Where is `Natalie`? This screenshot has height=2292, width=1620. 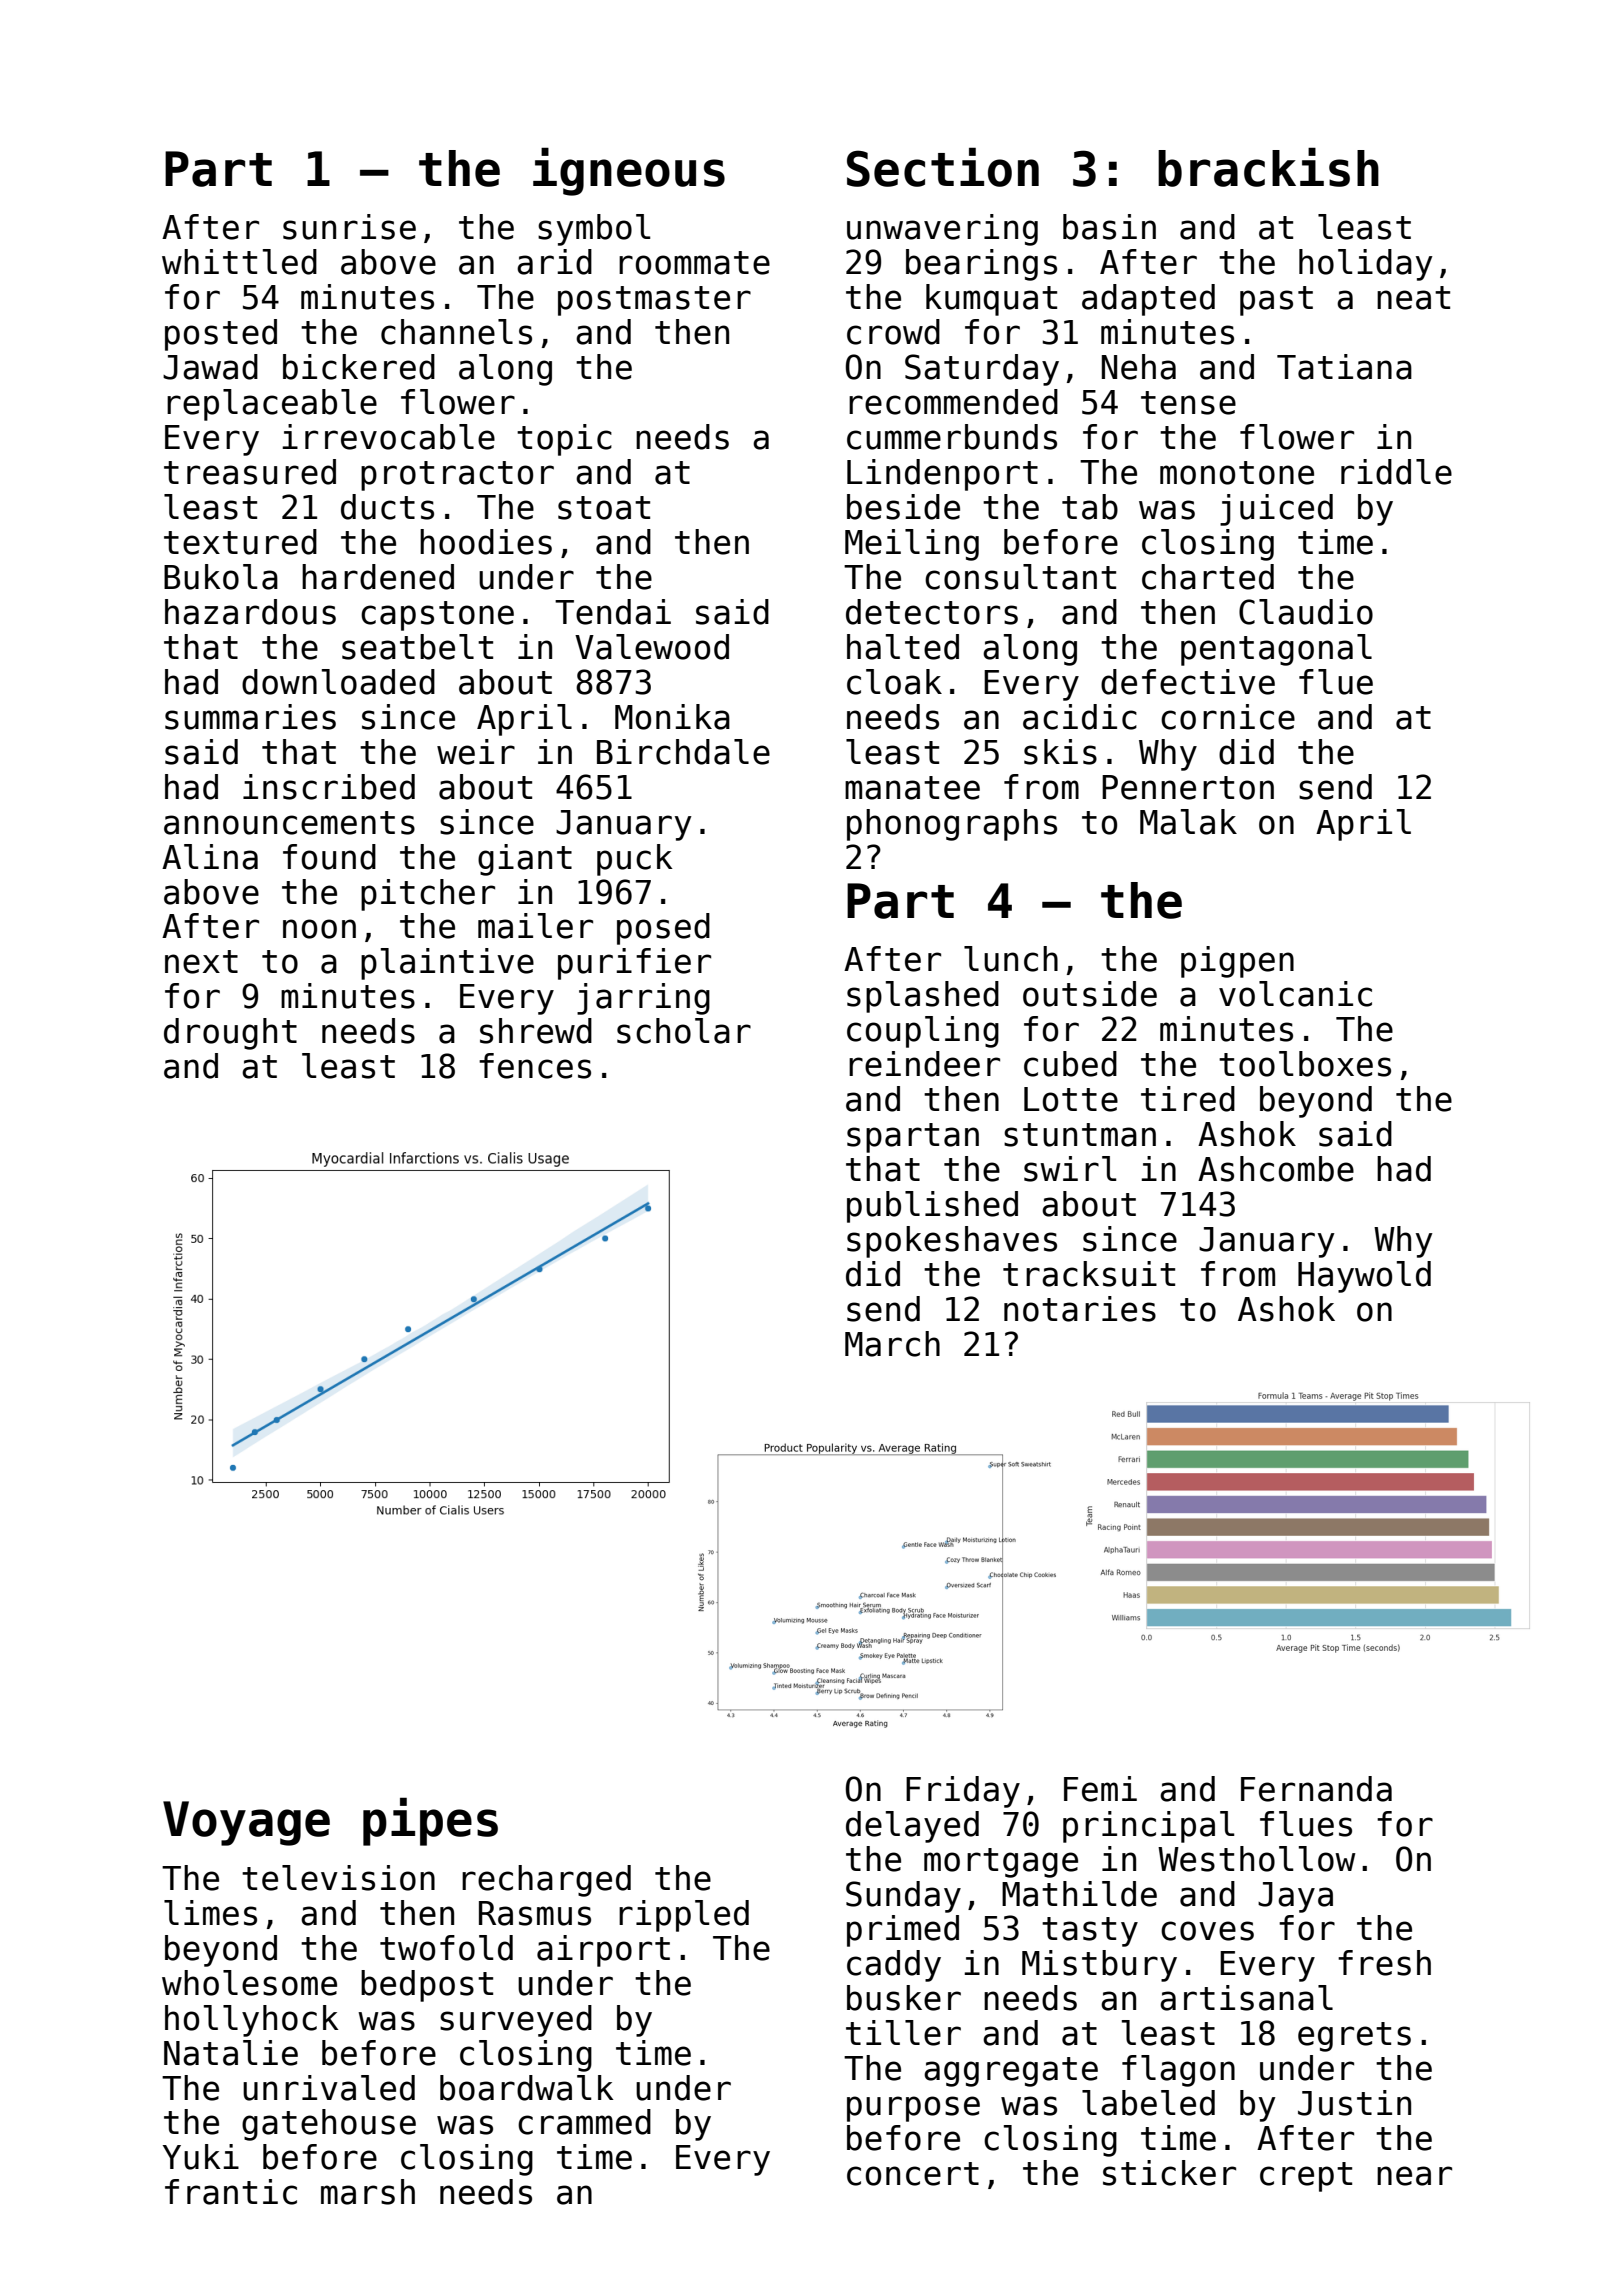 Natalie is located at coordinates (231, 2053).
